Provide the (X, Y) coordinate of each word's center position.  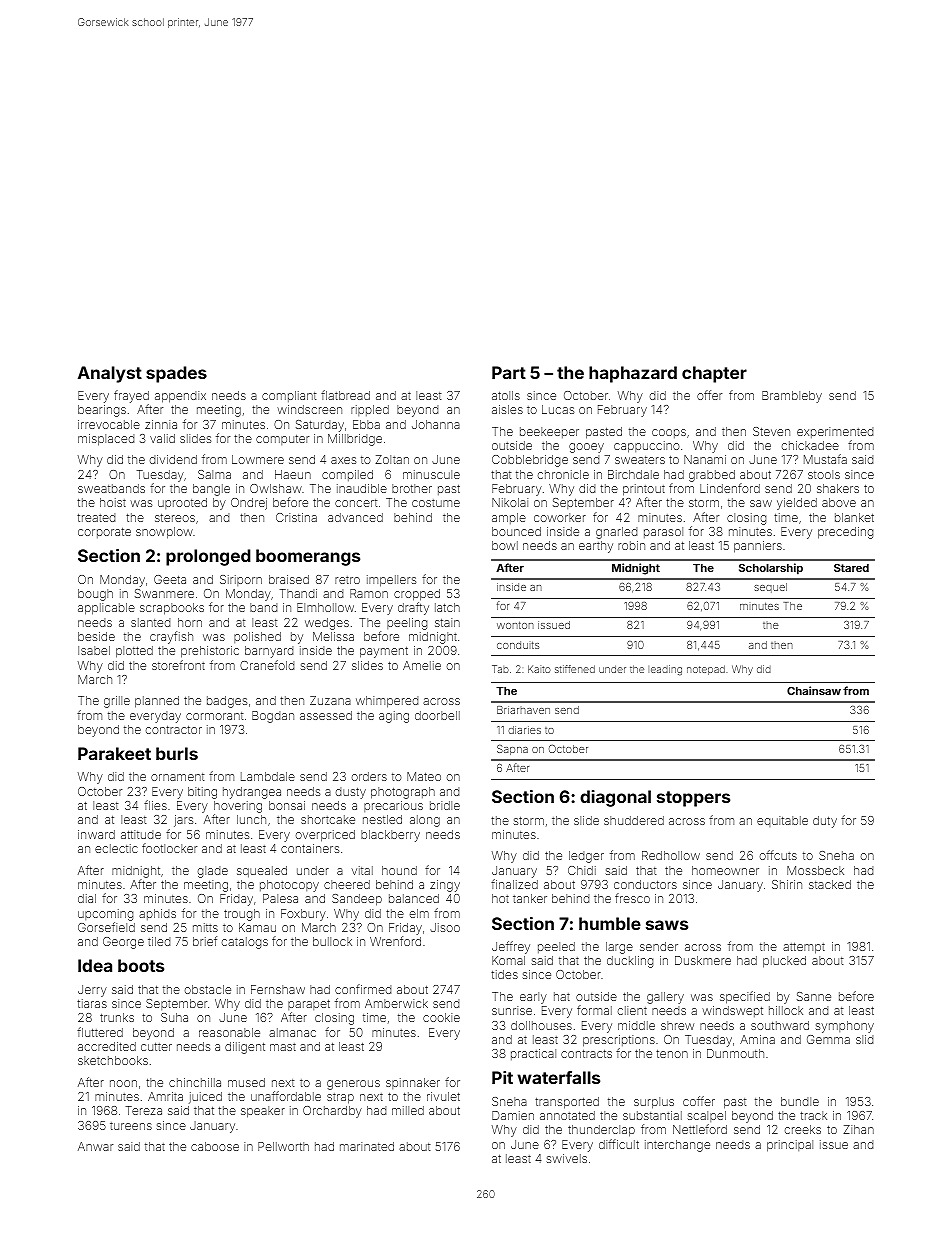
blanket (854, 517)
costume (436, 503)
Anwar (95, 1146)
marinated (367, 1146)
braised (289, 579)
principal (790, 1146)
